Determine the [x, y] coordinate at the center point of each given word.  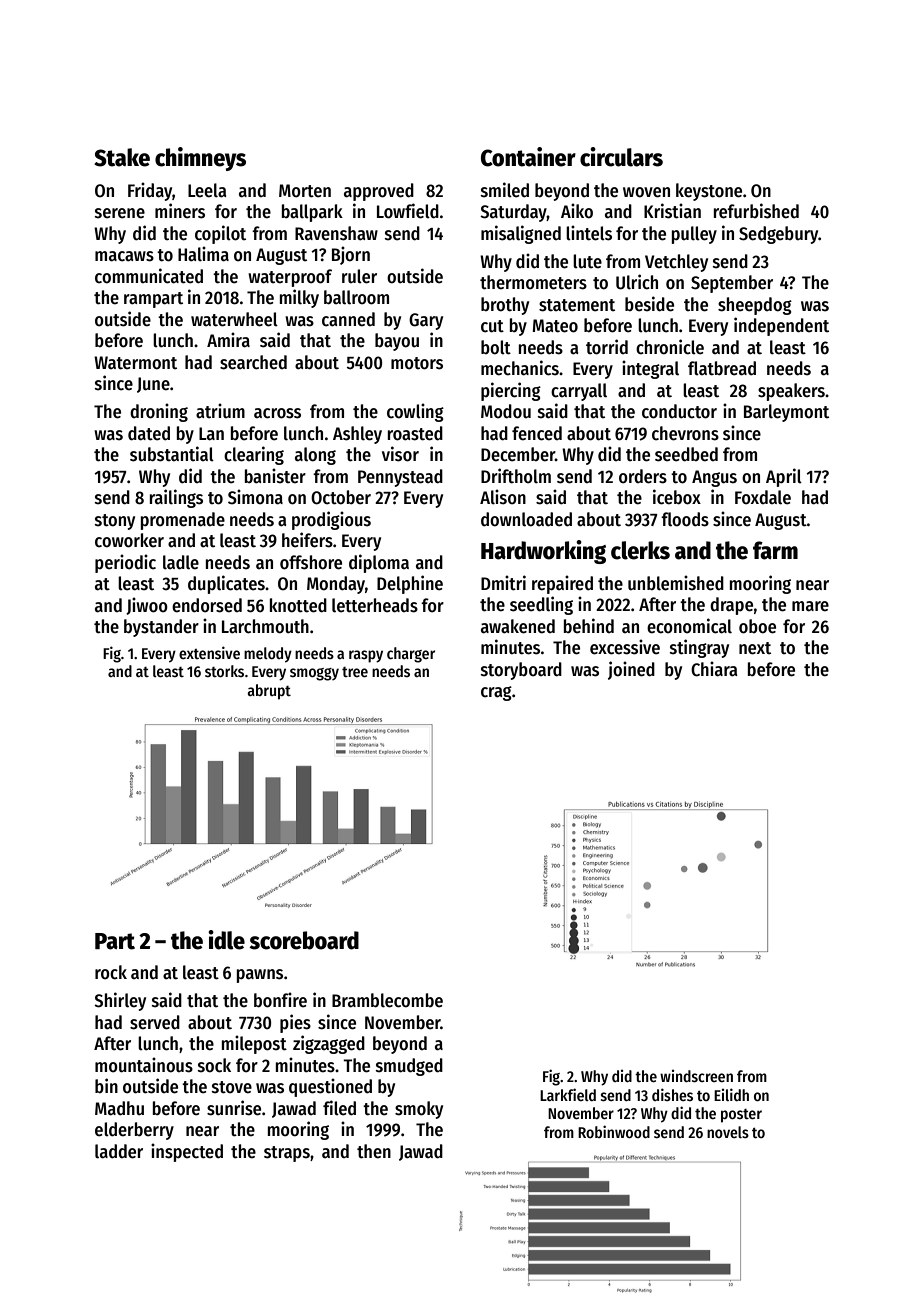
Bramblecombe [387, 1000]
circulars [621, 157]
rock [111, 972]
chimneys [200, 159]
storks [224, 671]
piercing [511, 391]
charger [411, 655]
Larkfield [568, 1094]
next [755, 648]
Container [528, 157]
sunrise [234, 1108]
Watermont [135, 363]
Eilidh [731, 1094]
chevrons [685, 433]
